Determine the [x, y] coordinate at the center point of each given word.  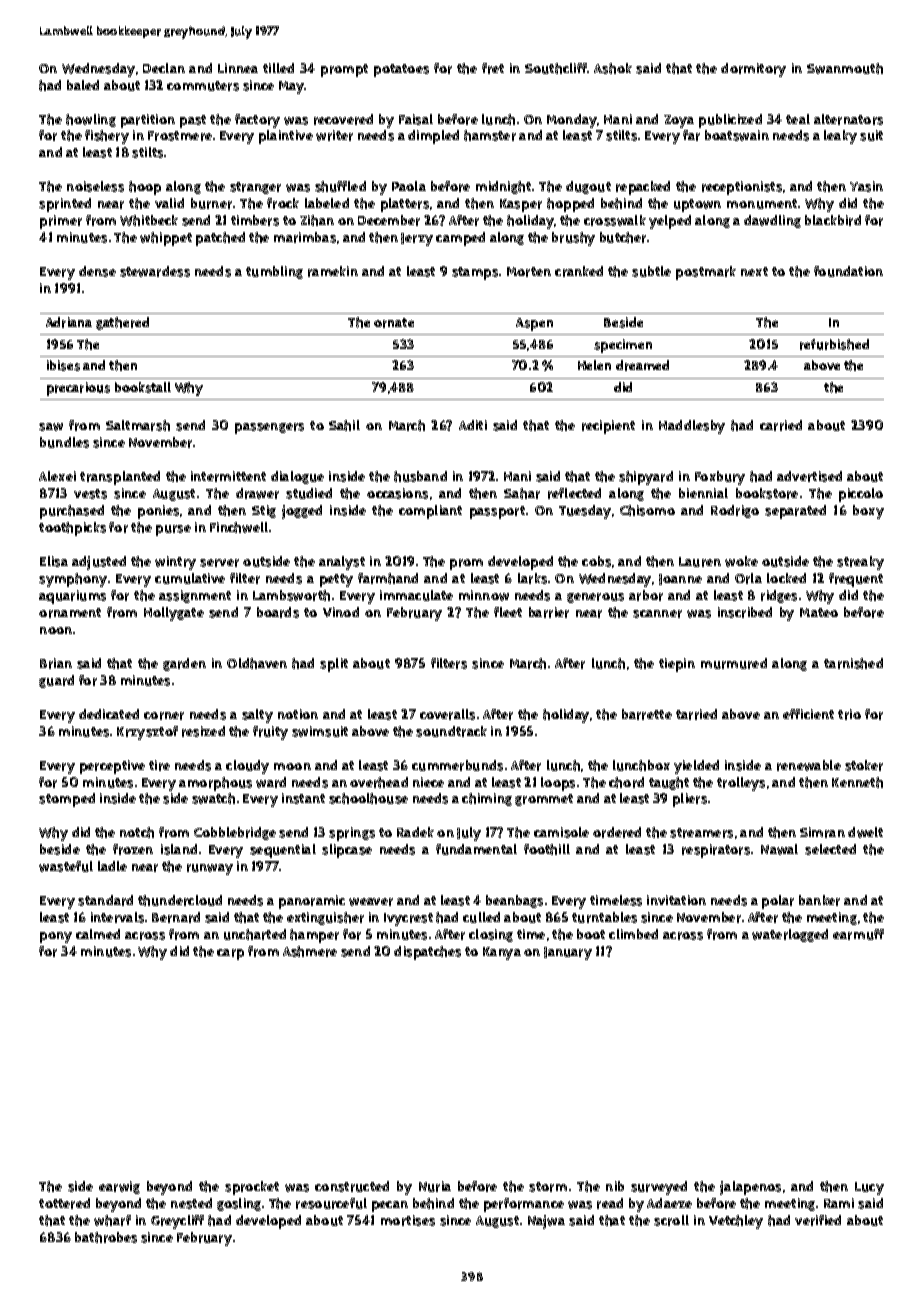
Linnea [238, 68]
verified [818, 1220]
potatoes [401, 70]
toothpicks [72, 529]
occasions [397, 493]
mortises [408, 1220]
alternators [848, 119]
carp [230, 954]
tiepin [677, 665]
